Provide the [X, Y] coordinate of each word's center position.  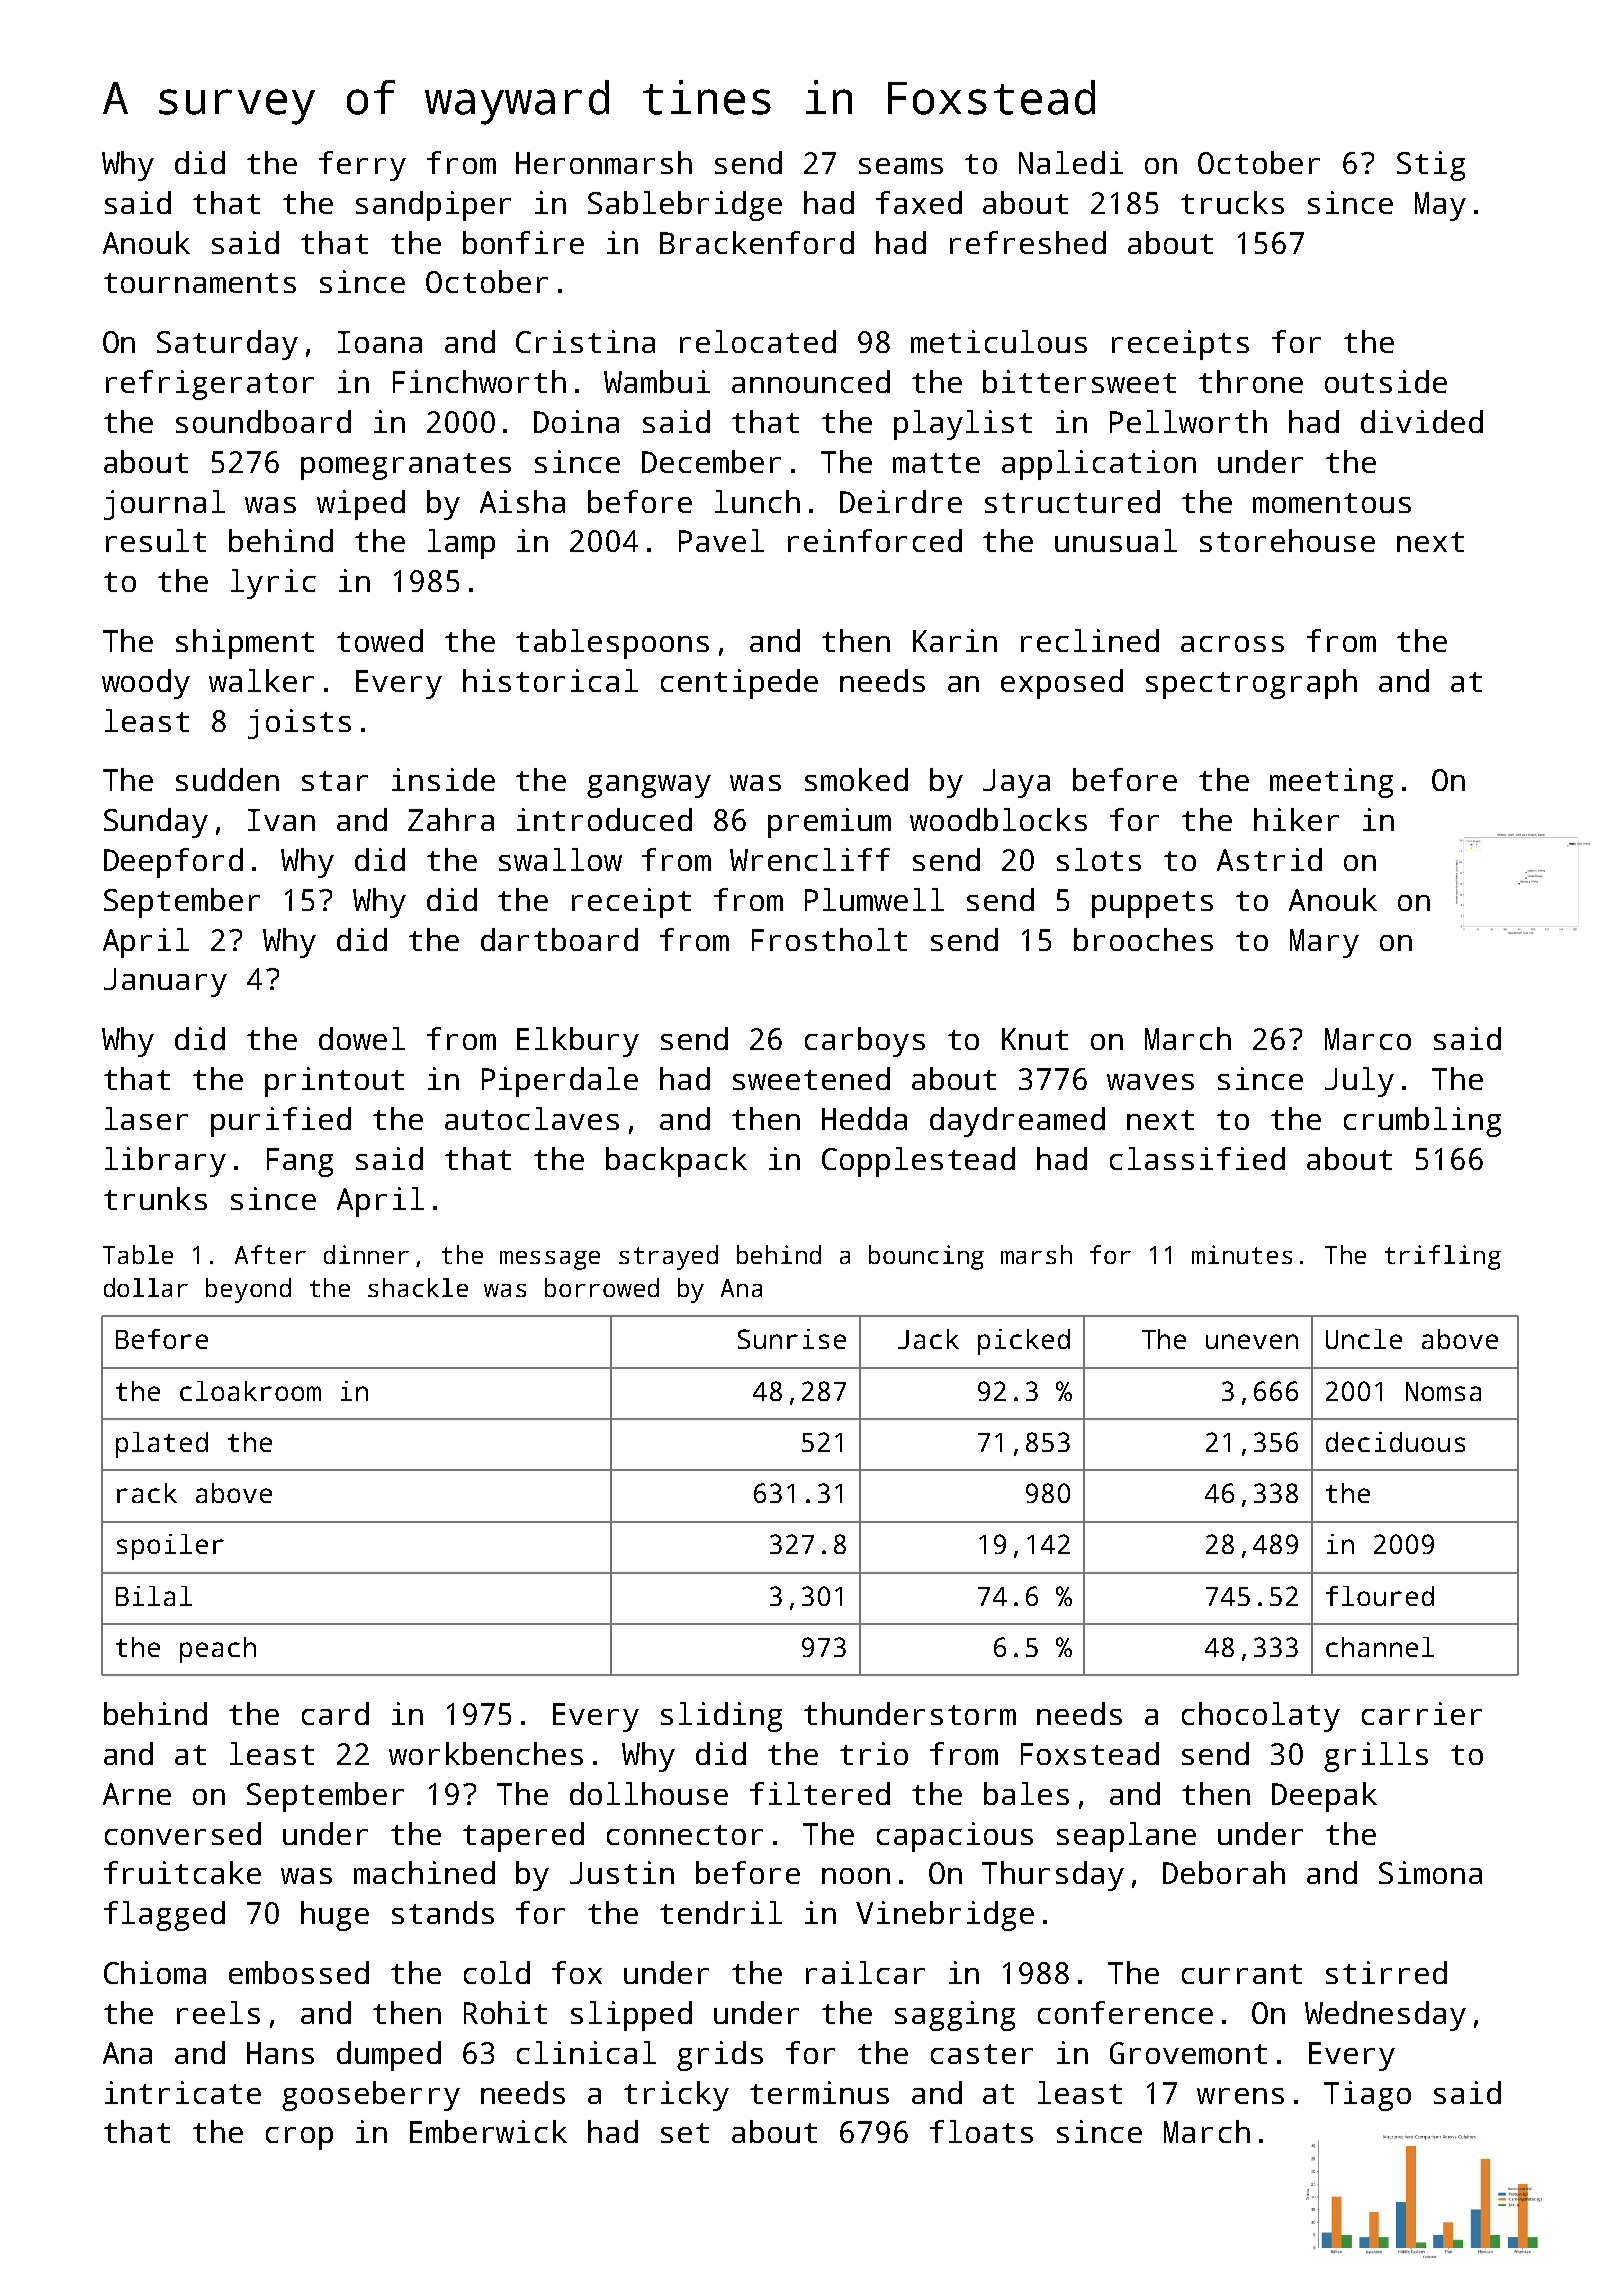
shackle [418, 1287]
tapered [523, 1837]
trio [874, 1753]
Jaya [1016, 783]
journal [164, 505]
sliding [721, 1717]
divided [1422, 421]
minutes [1242, 1254]
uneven [1252, 1341]
